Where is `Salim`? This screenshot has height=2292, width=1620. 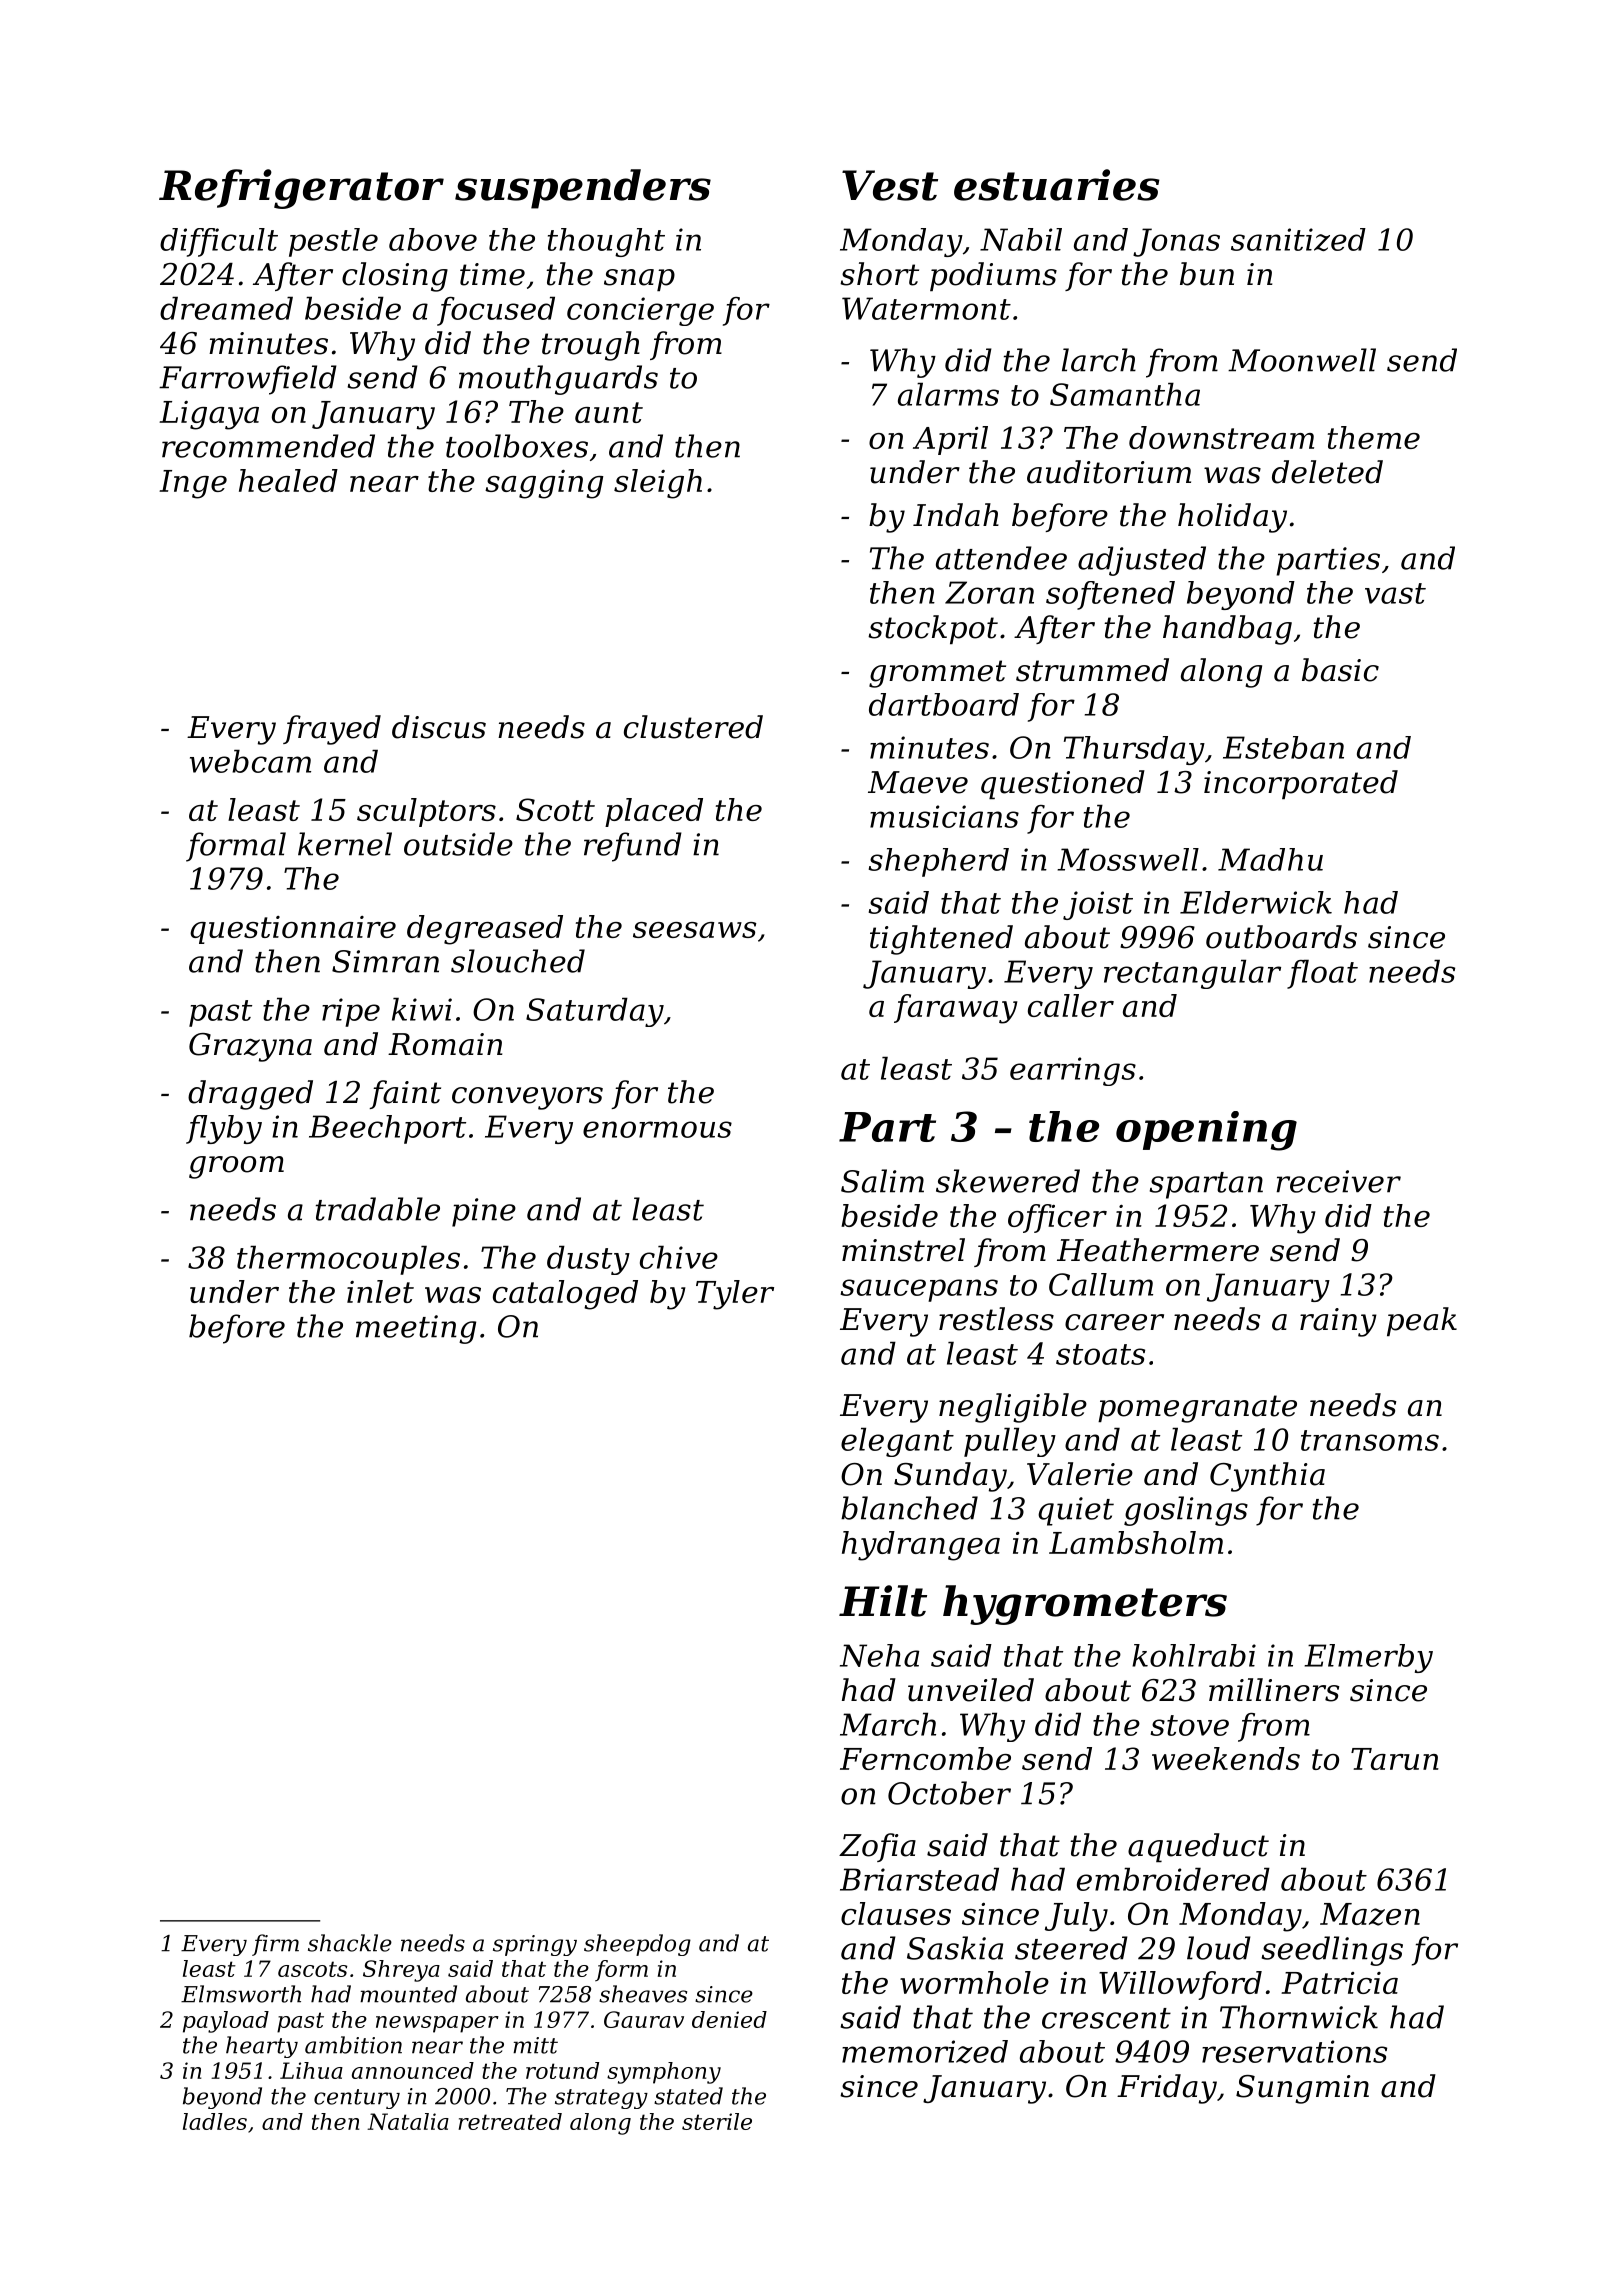
Salim is located at coordinates (882, 1181).
